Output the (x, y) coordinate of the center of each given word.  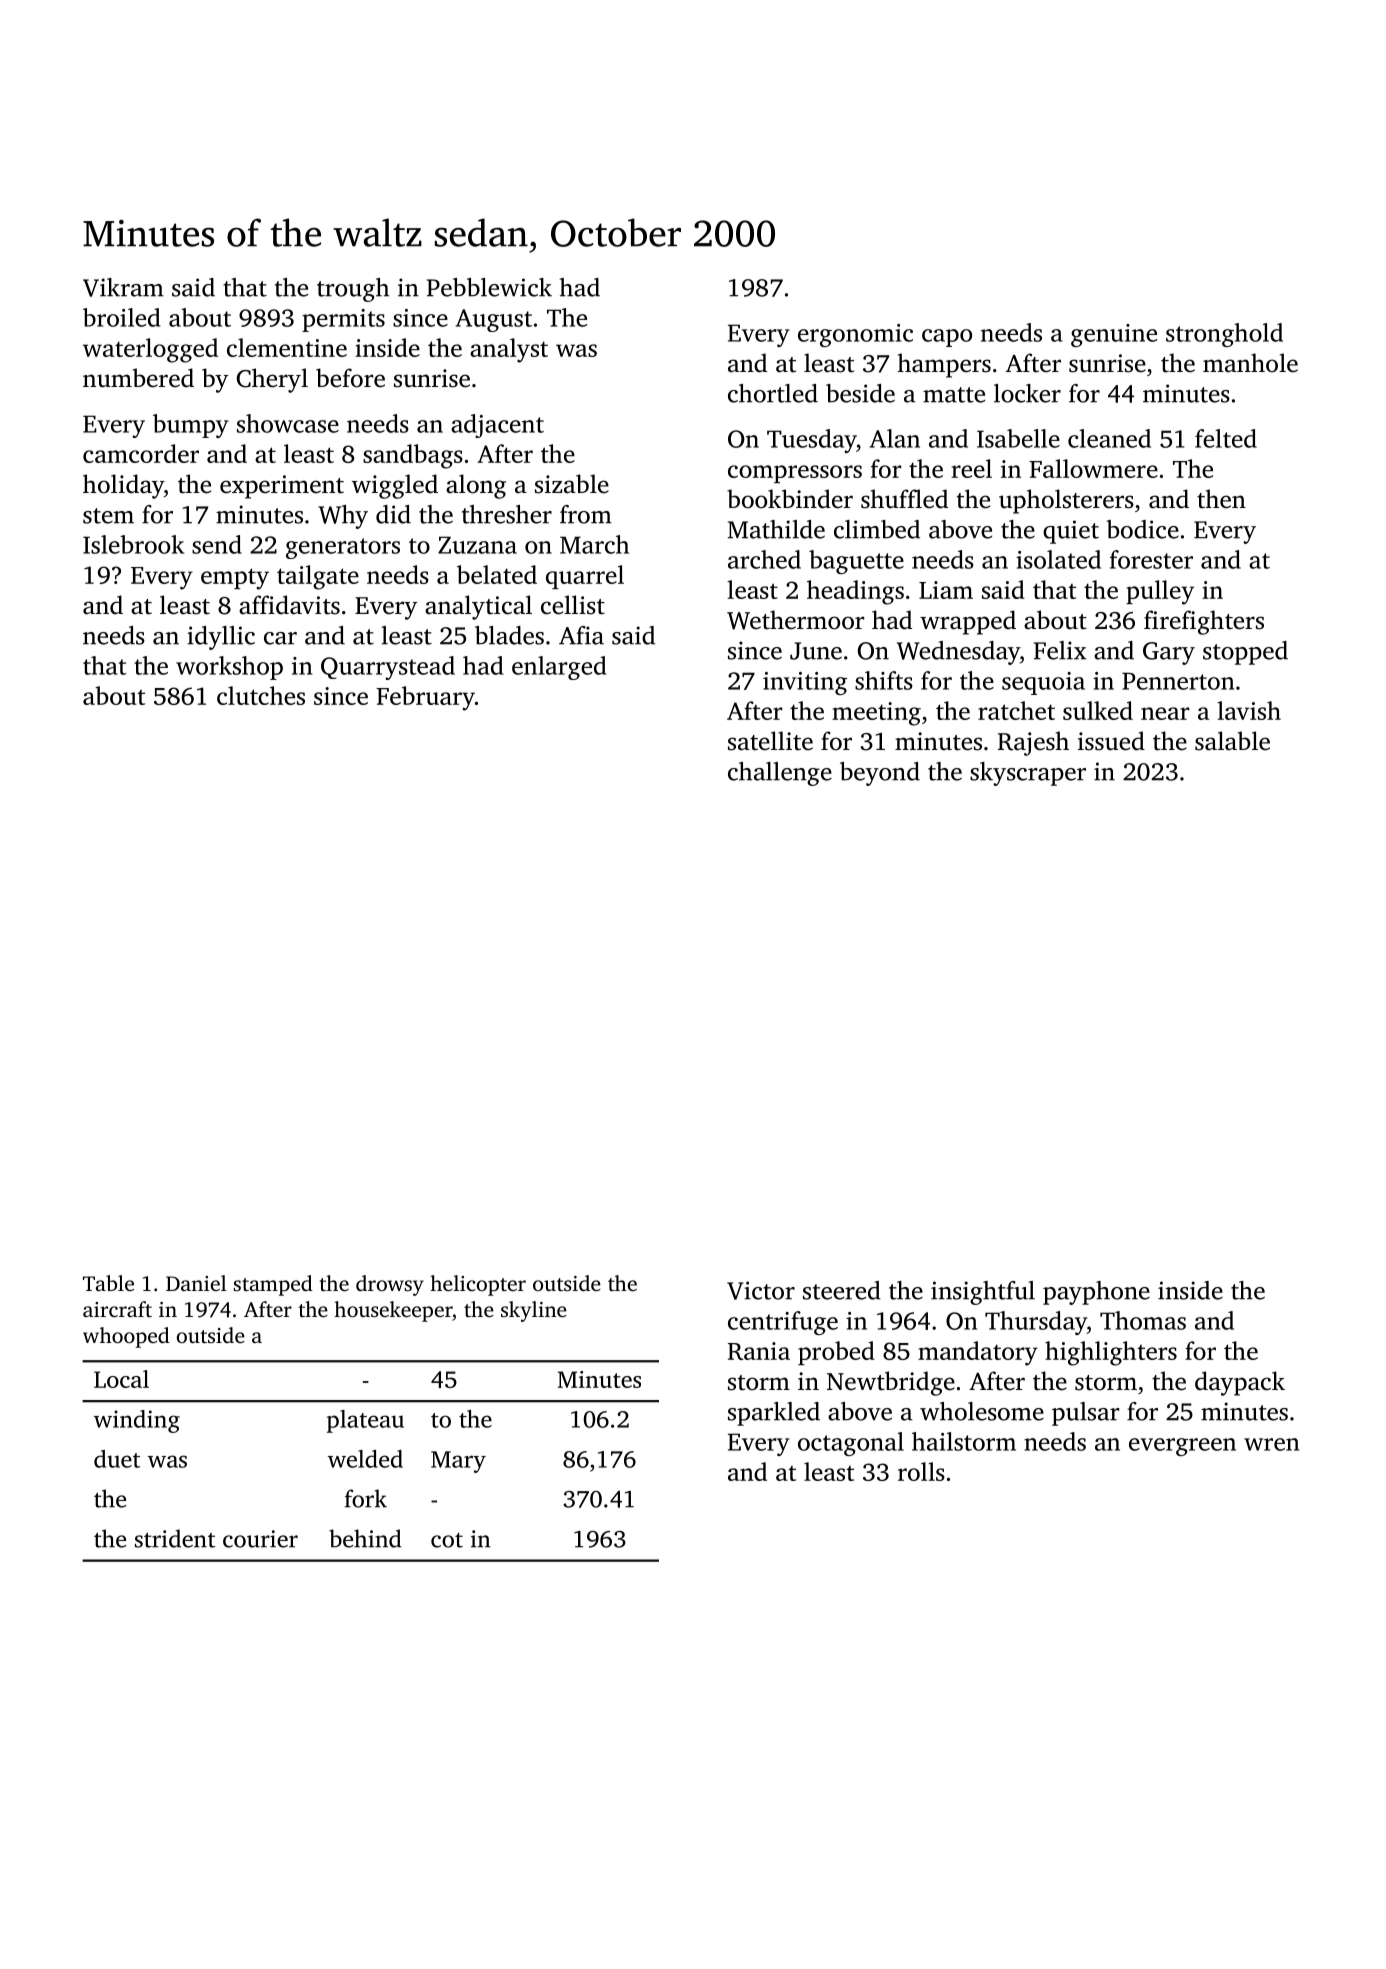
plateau (365, 1421)
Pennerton (1178, 681)
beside (860, 393)
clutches (261, 695)
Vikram (123, 287)
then (1221, 499)
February (425, 698)
